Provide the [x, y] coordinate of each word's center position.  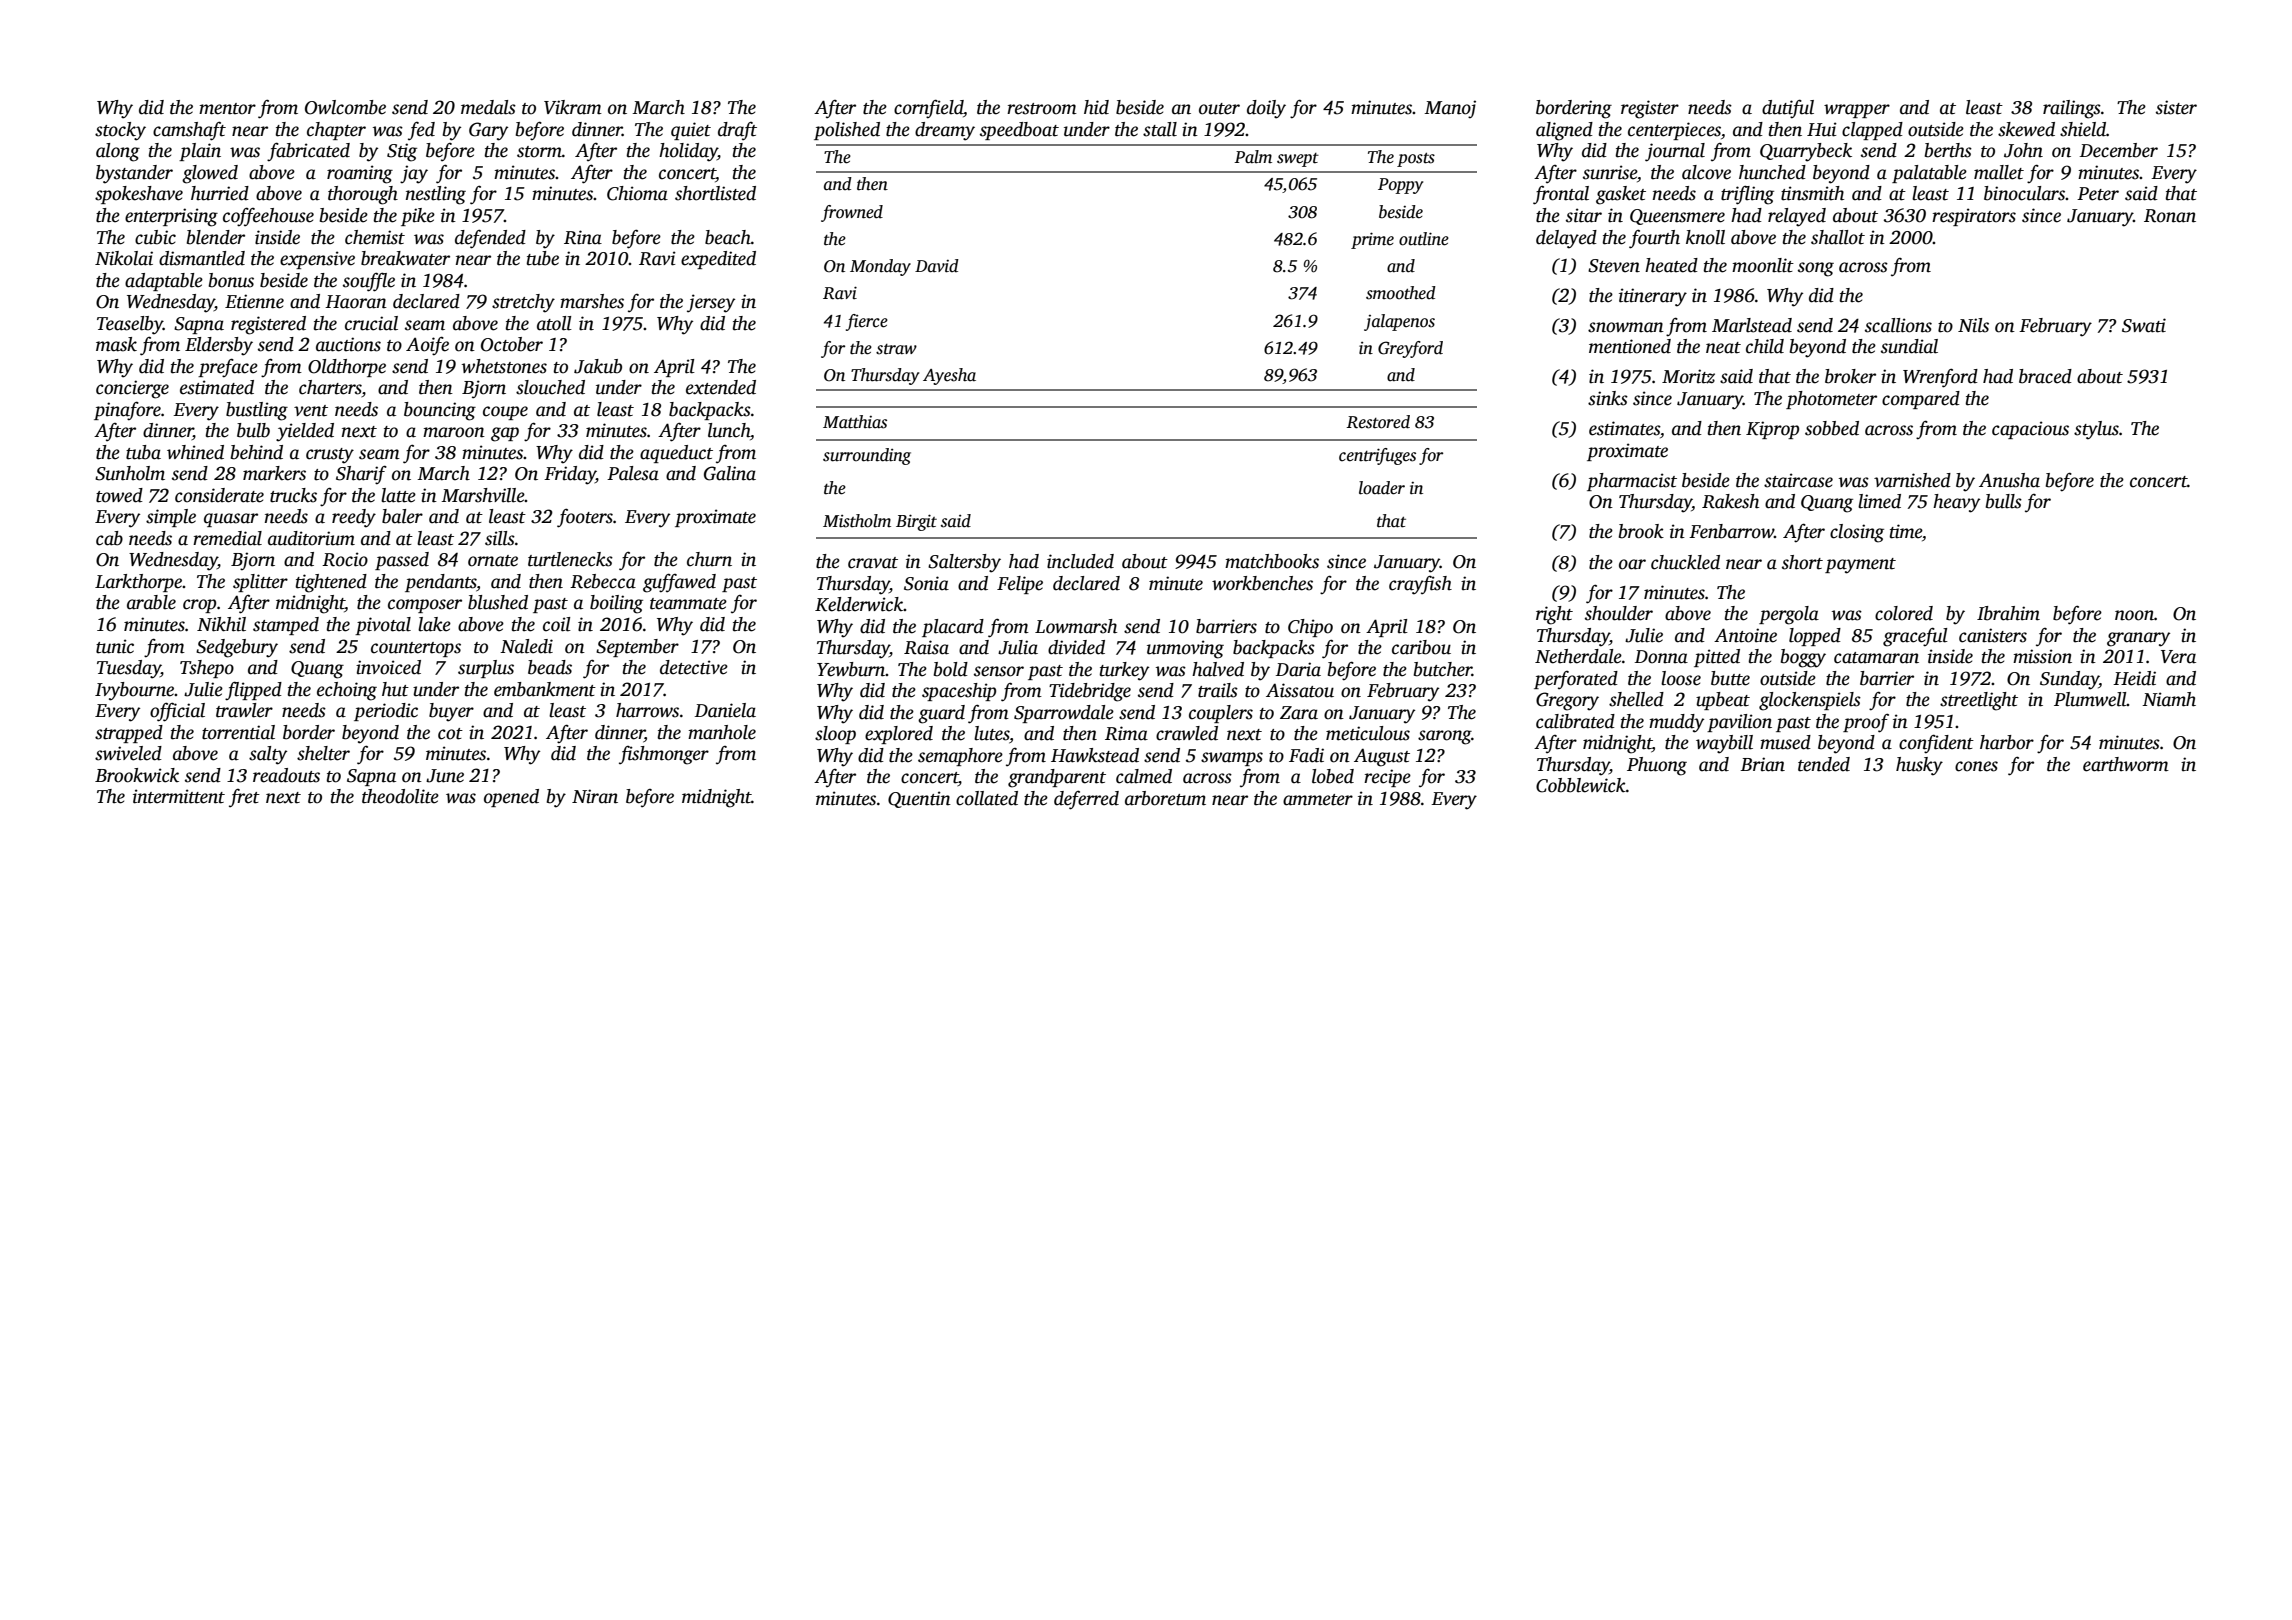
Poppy [1400, 186]
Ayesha [949, 376]
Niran [595, 796]
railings [2072, 109]
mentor [227, 109]
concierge [132, 389]
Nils [1973, 325]
